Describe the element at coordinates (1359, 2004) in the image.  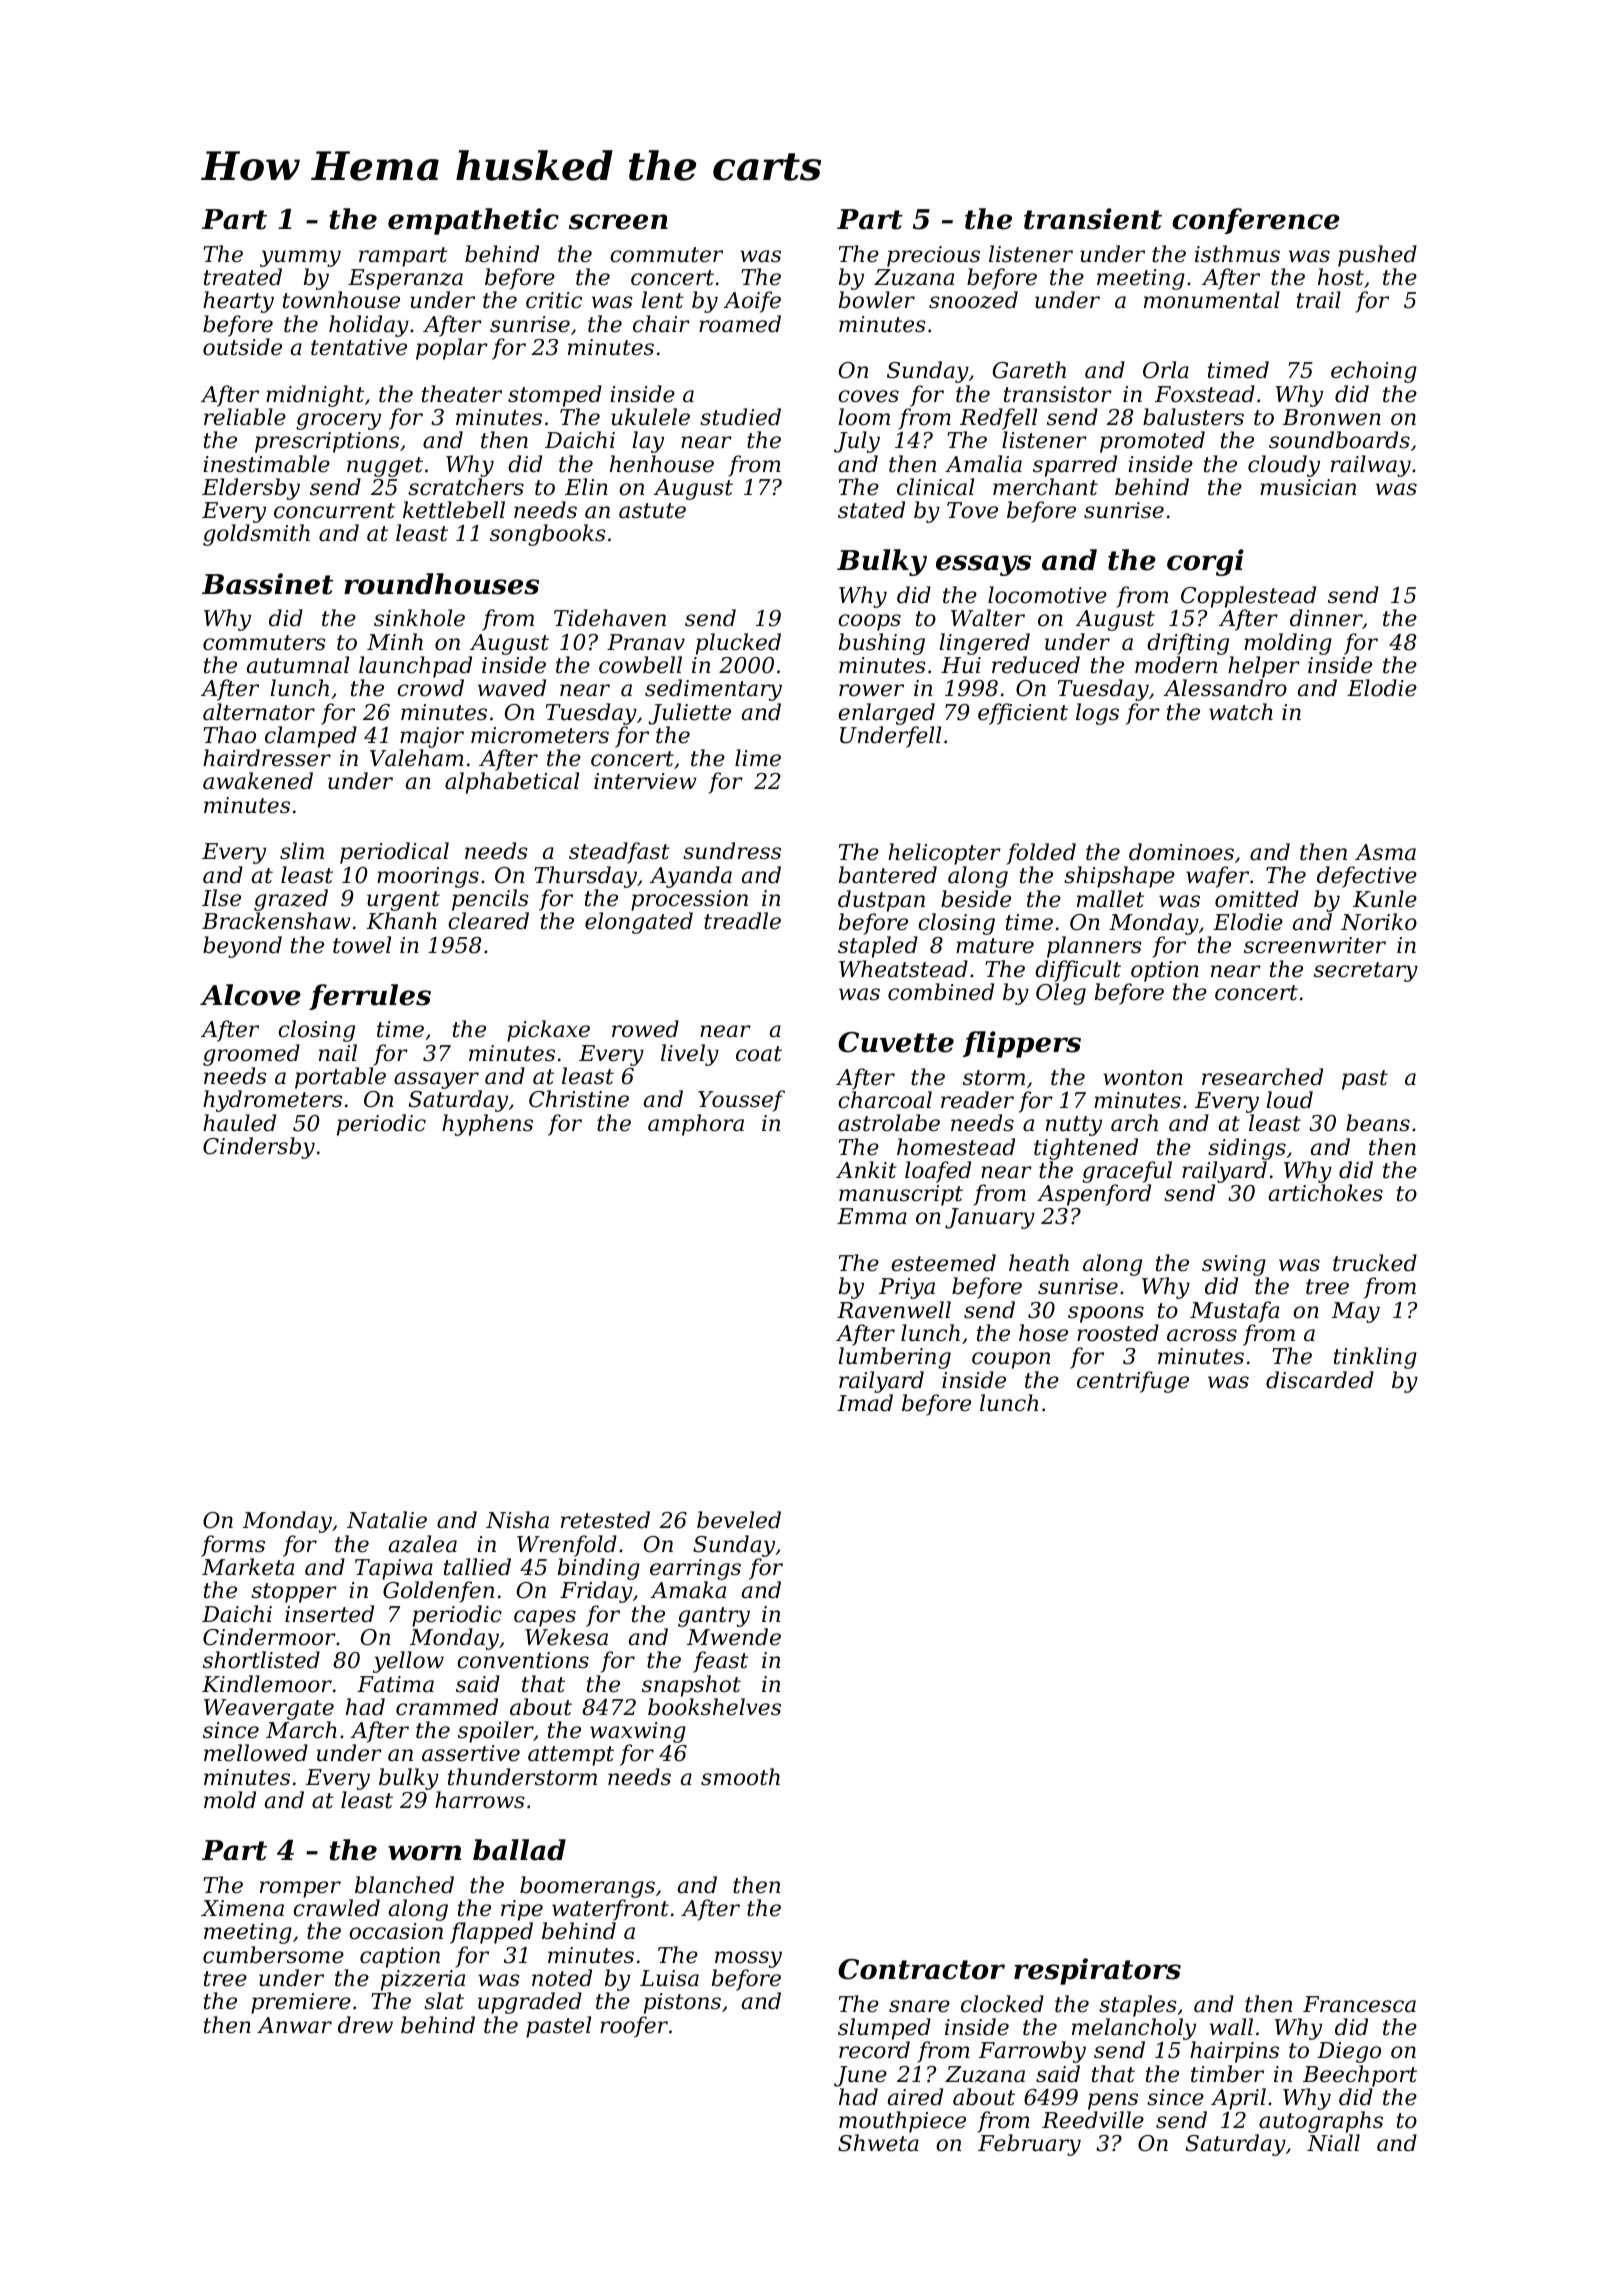
I see `Francesca` at that location.
